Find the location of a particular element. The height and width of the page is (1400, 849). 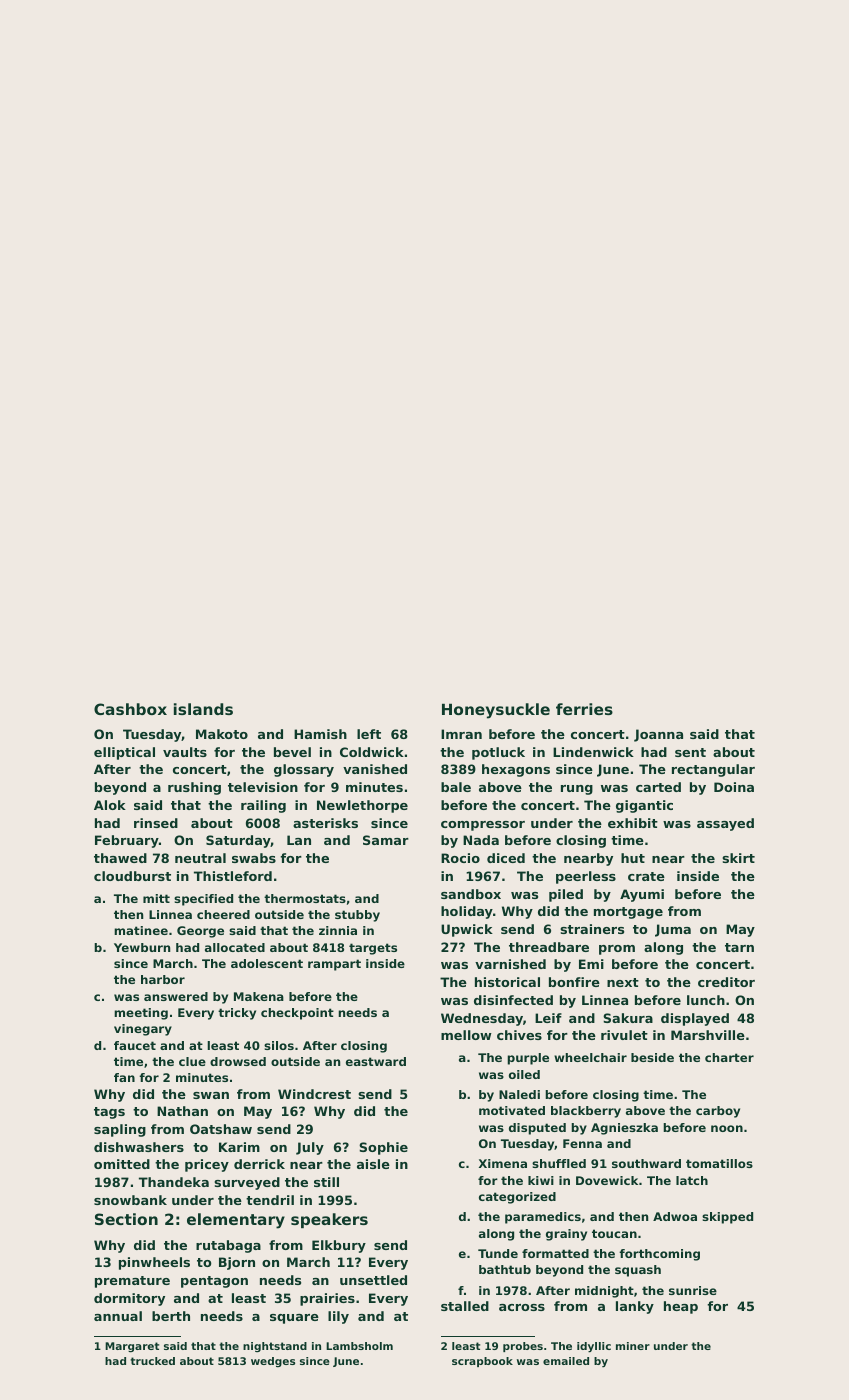

pentagon is located at coordinates (214, 1282).
